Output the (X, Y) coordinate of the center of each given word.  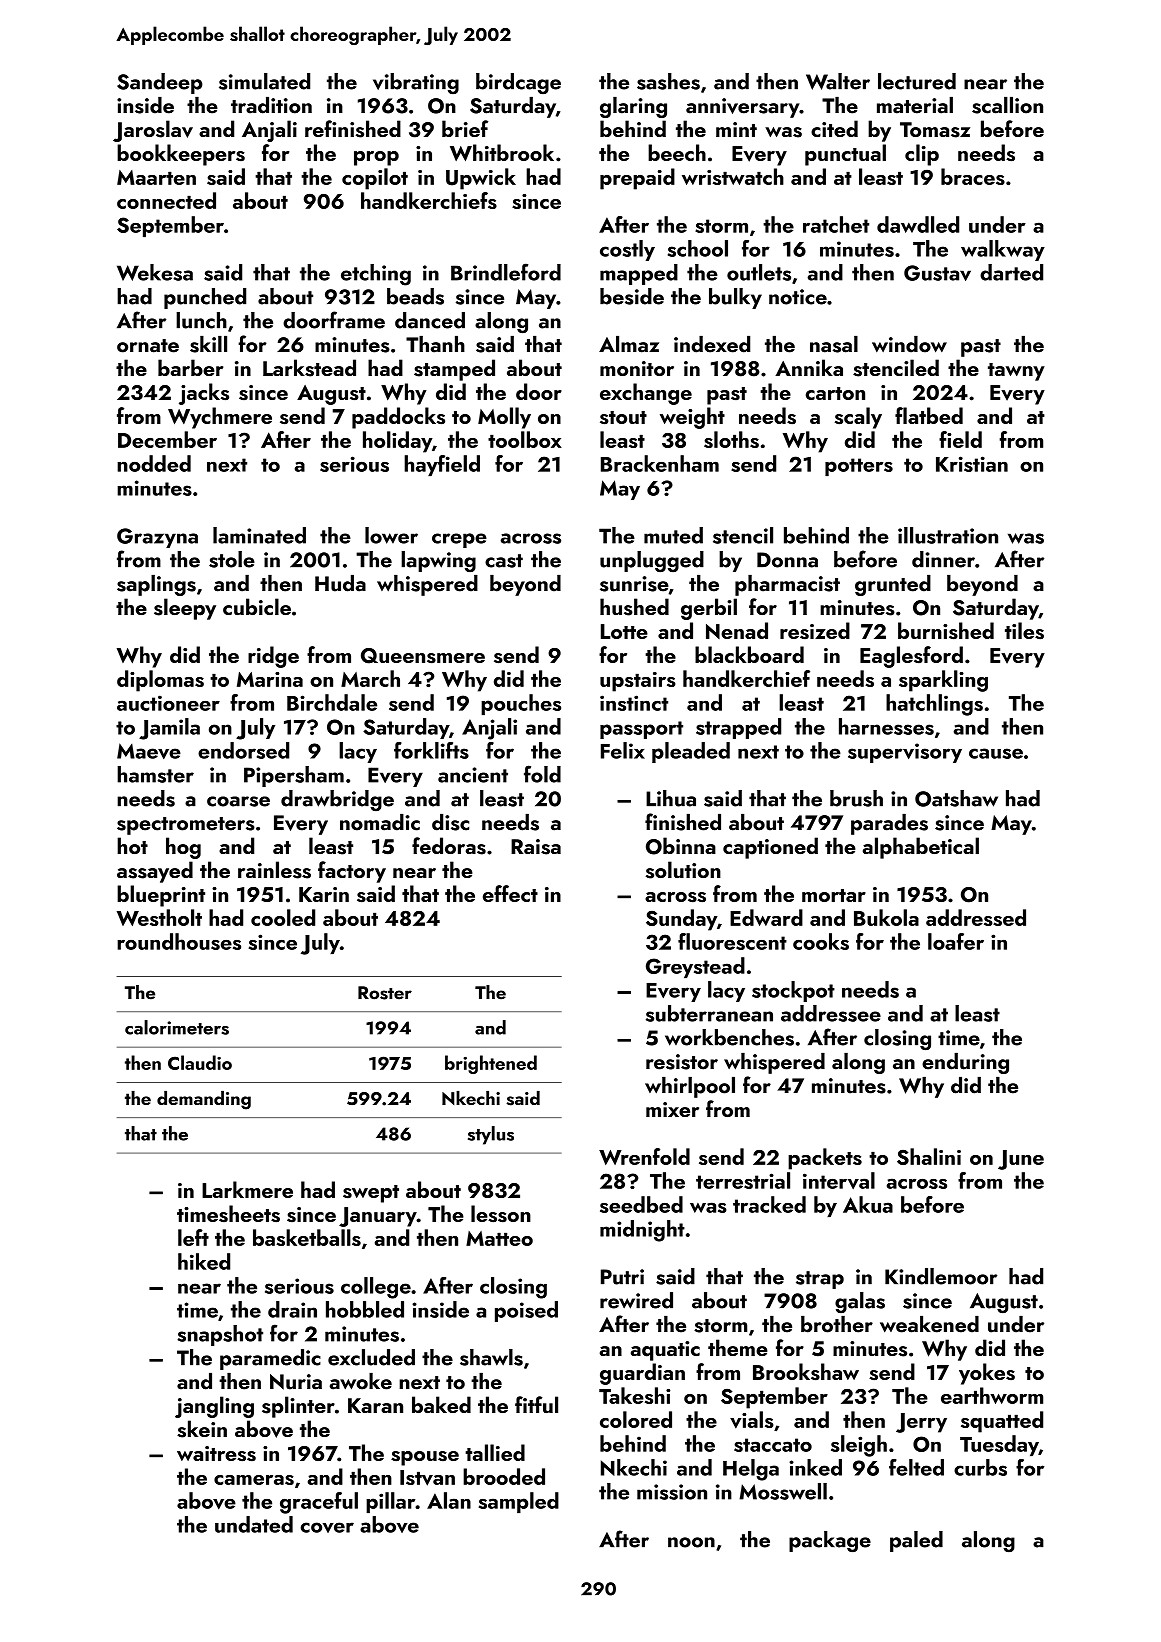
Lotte (624, 631)
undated (254, 1524)
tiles (1024, 631)
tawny (1016, 372)
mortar (834, 895)
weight (692, 418)
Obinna (681, 846)
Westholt (159, 917)
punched (205, 298)
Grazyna (157, 538)
